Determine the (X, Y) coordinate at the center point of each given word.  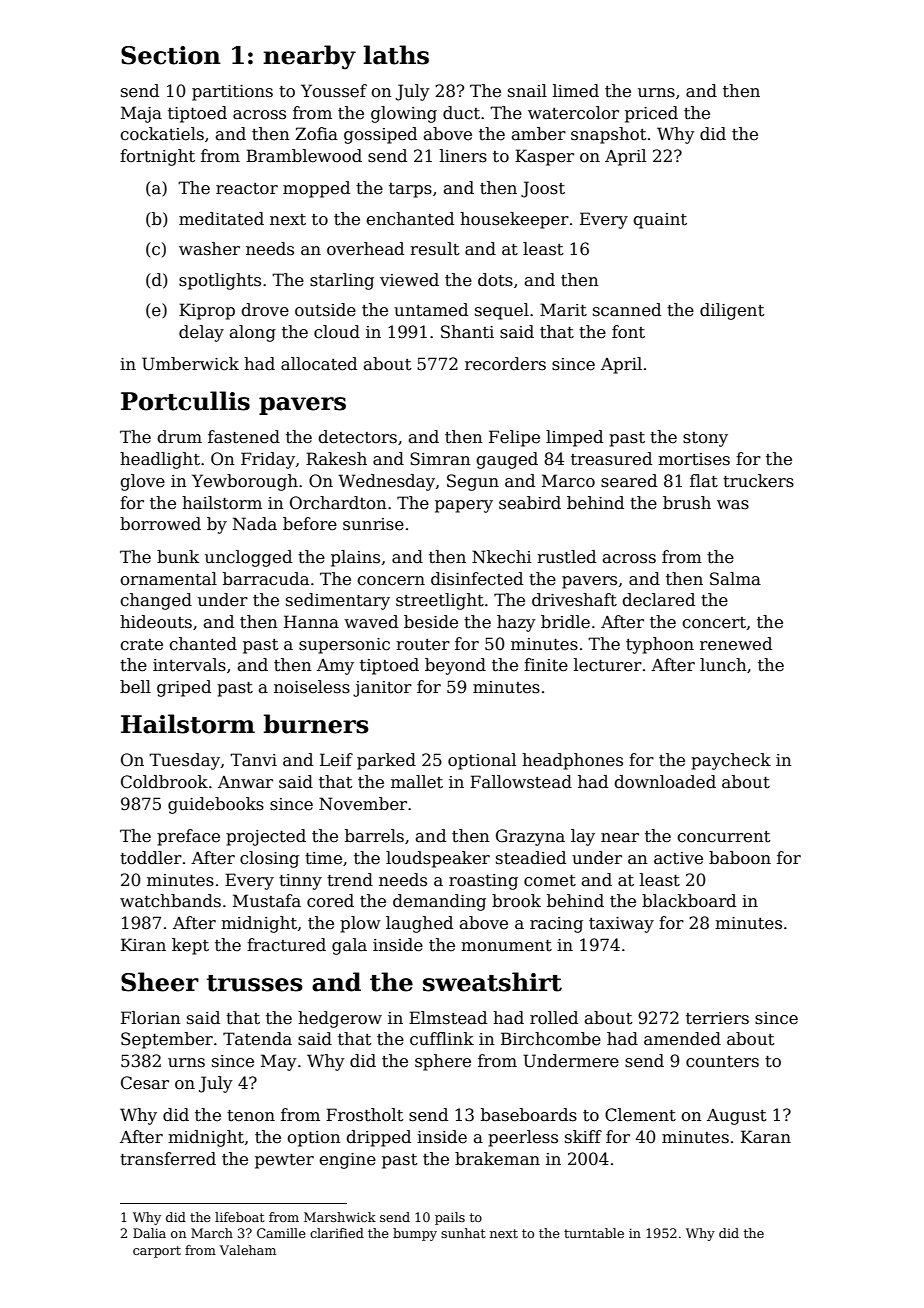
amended (682, 1039)
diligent (732, 311)
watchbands (170, 901)
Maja (141, 114)
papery (464, 506)
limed (576, 91)
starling (342, 281)
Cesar (145, 1083)
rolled (554, 1018)
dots (495, 280)
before (310, 524)
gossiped (380, 135)
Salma (735, 579)
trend (350, 880)
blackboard (689, 901)
